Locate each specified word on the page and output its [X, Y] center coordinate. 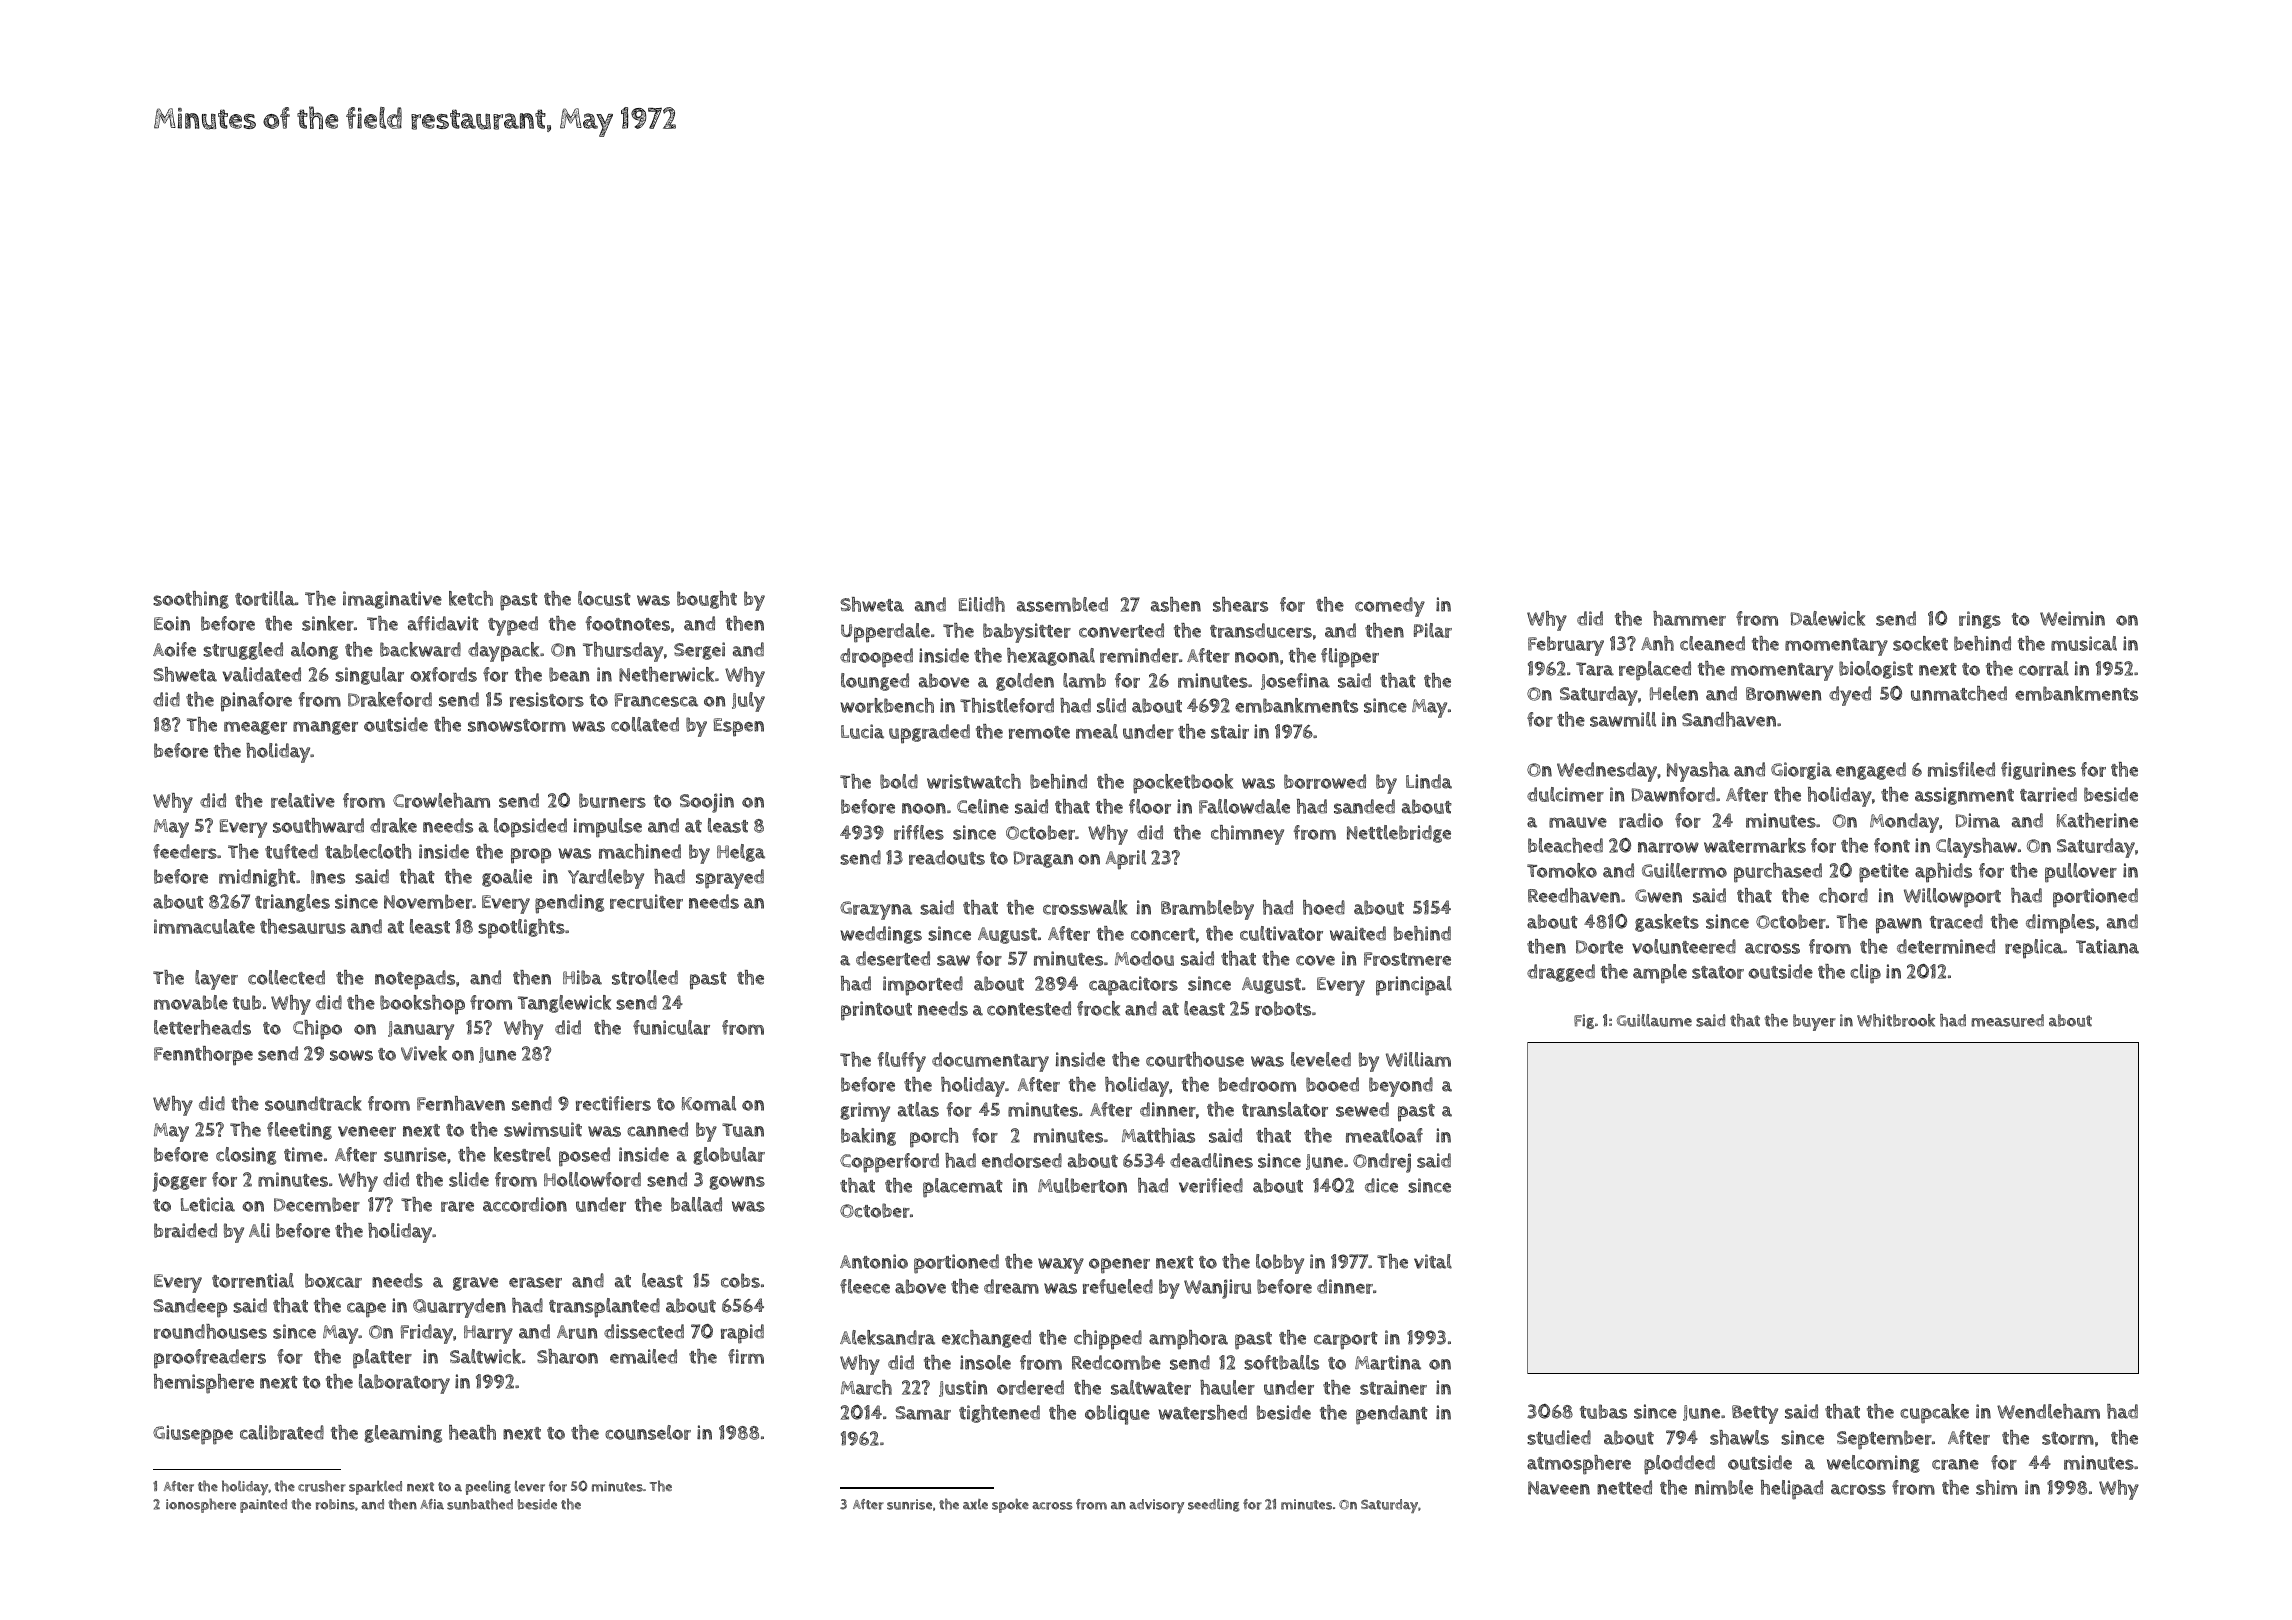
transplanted [604, 1308]
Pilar [1433, 630]
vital [1433, 1261]
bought [707, 600]
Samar [923, 1413]
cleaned [1712, 643]
